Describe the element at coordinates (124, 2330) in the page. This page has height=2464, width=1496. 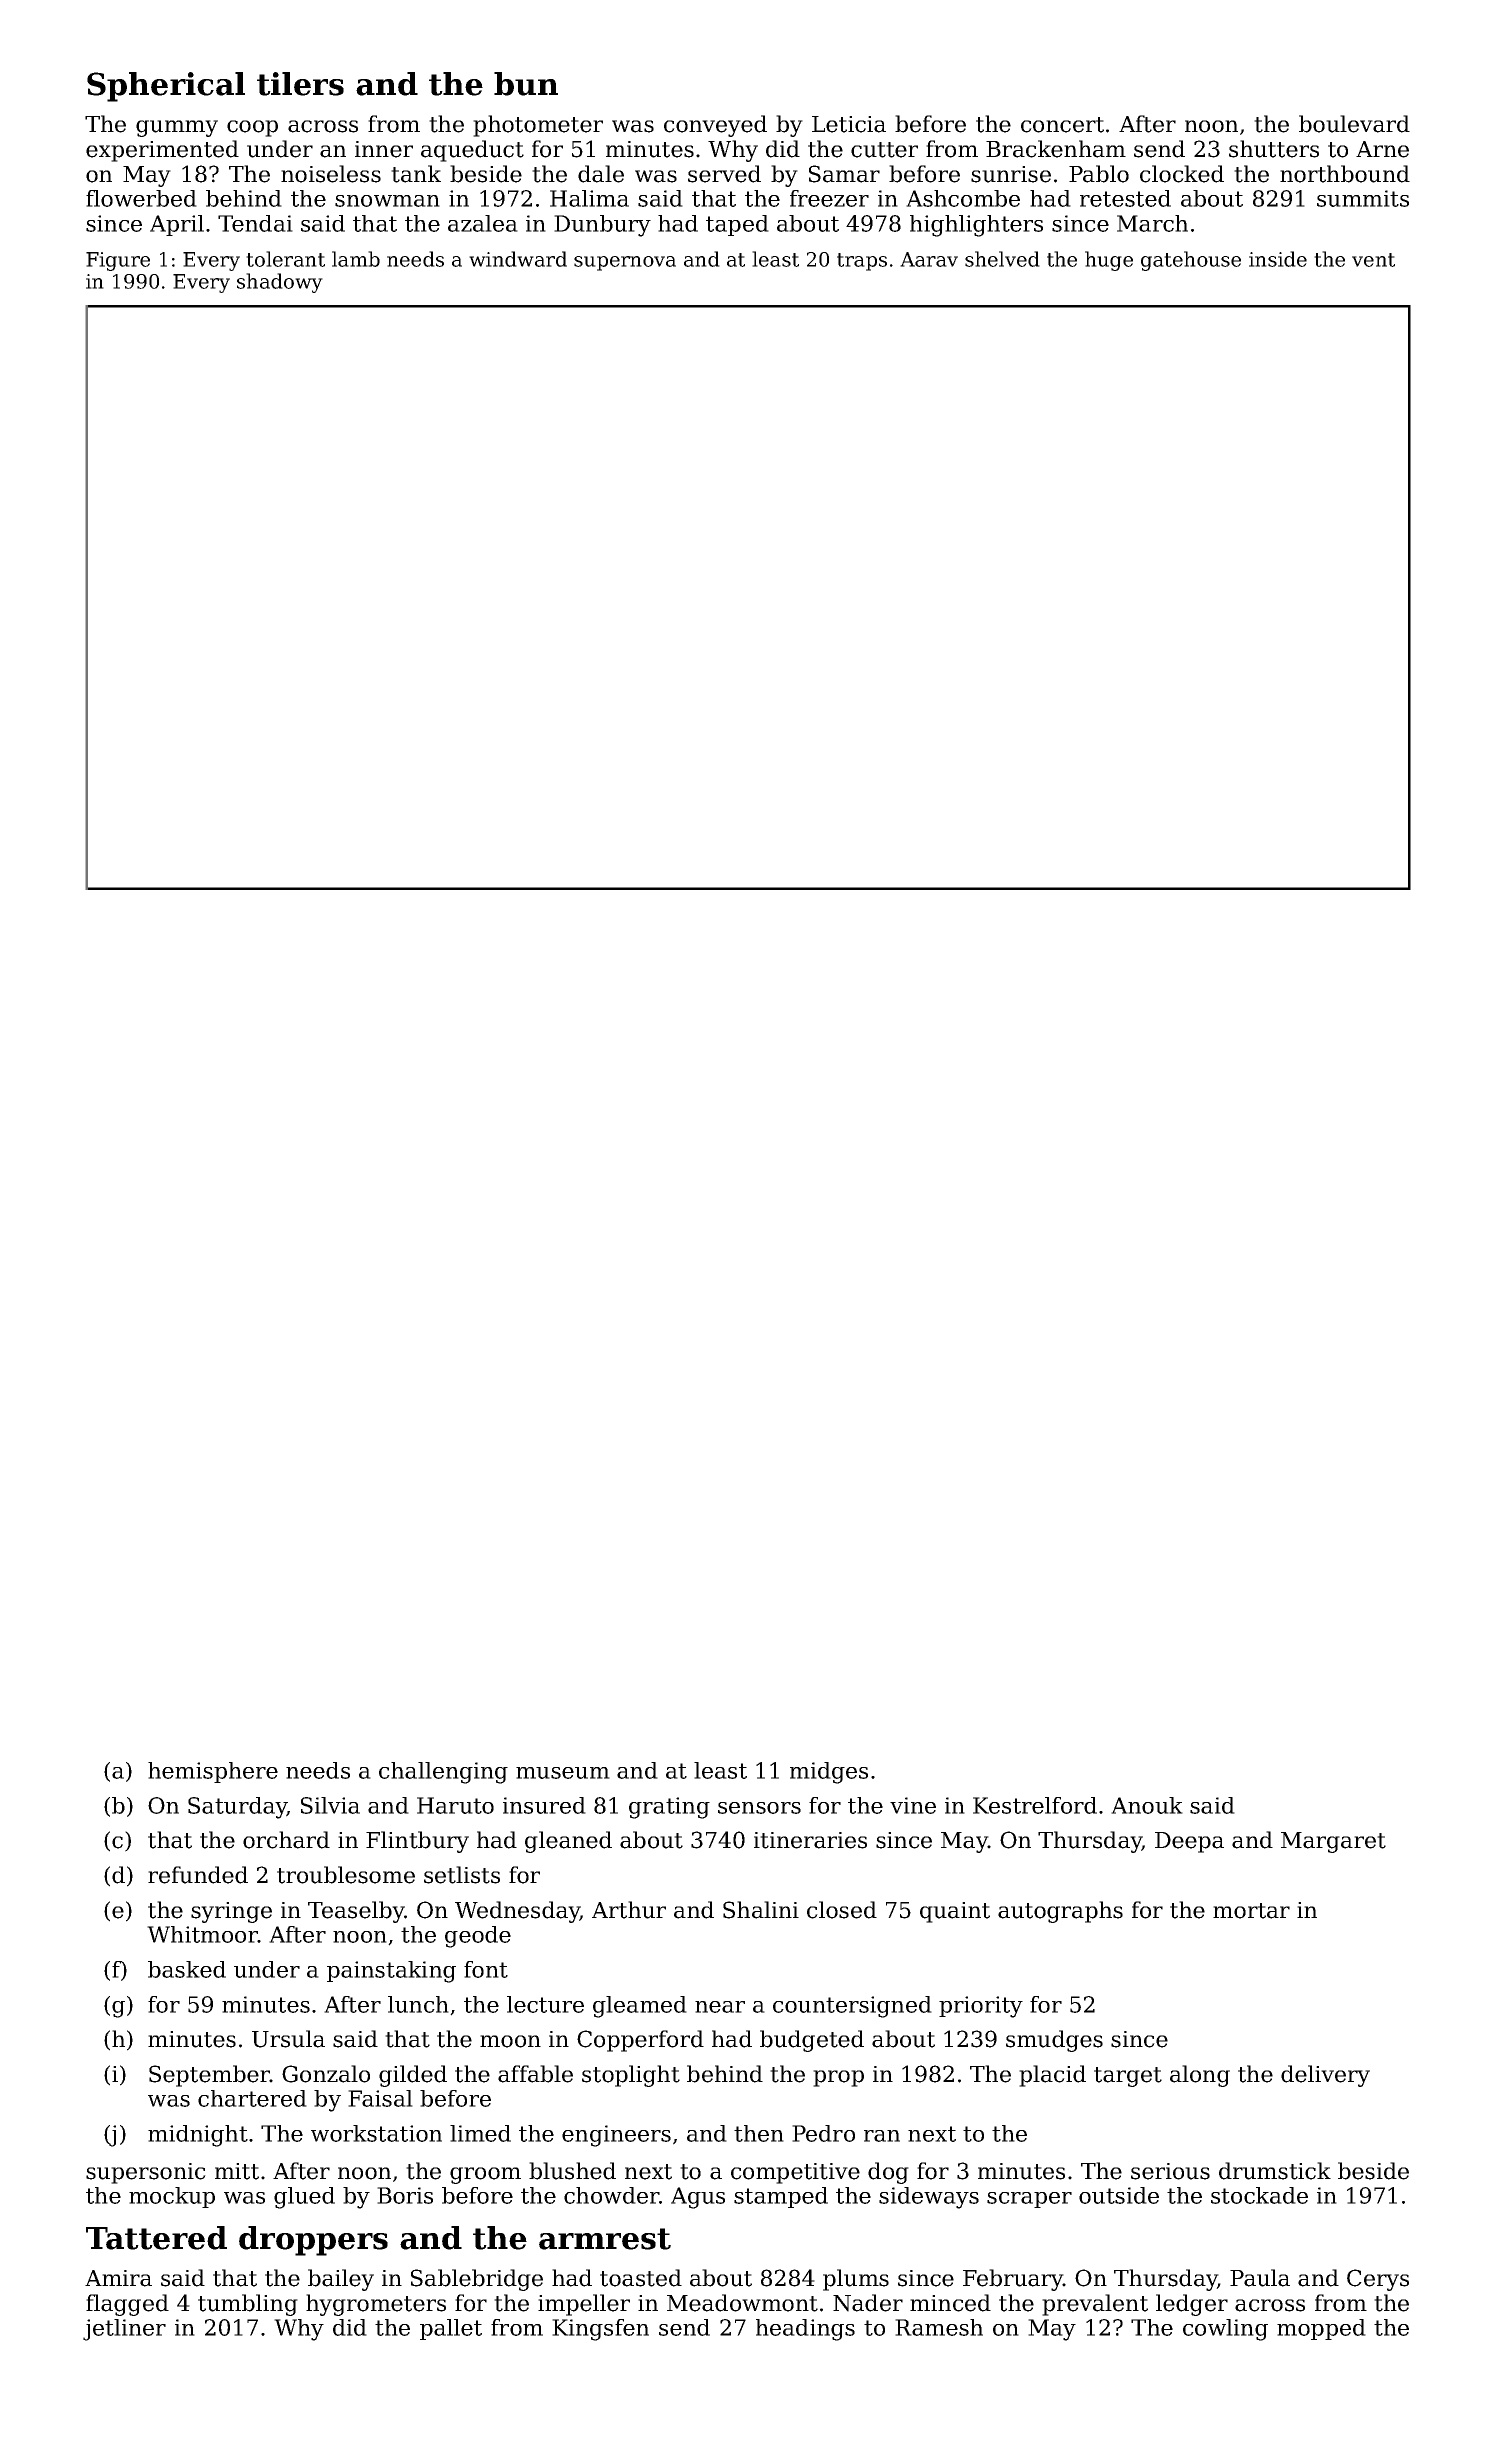
I see `jetliner` at that location.
